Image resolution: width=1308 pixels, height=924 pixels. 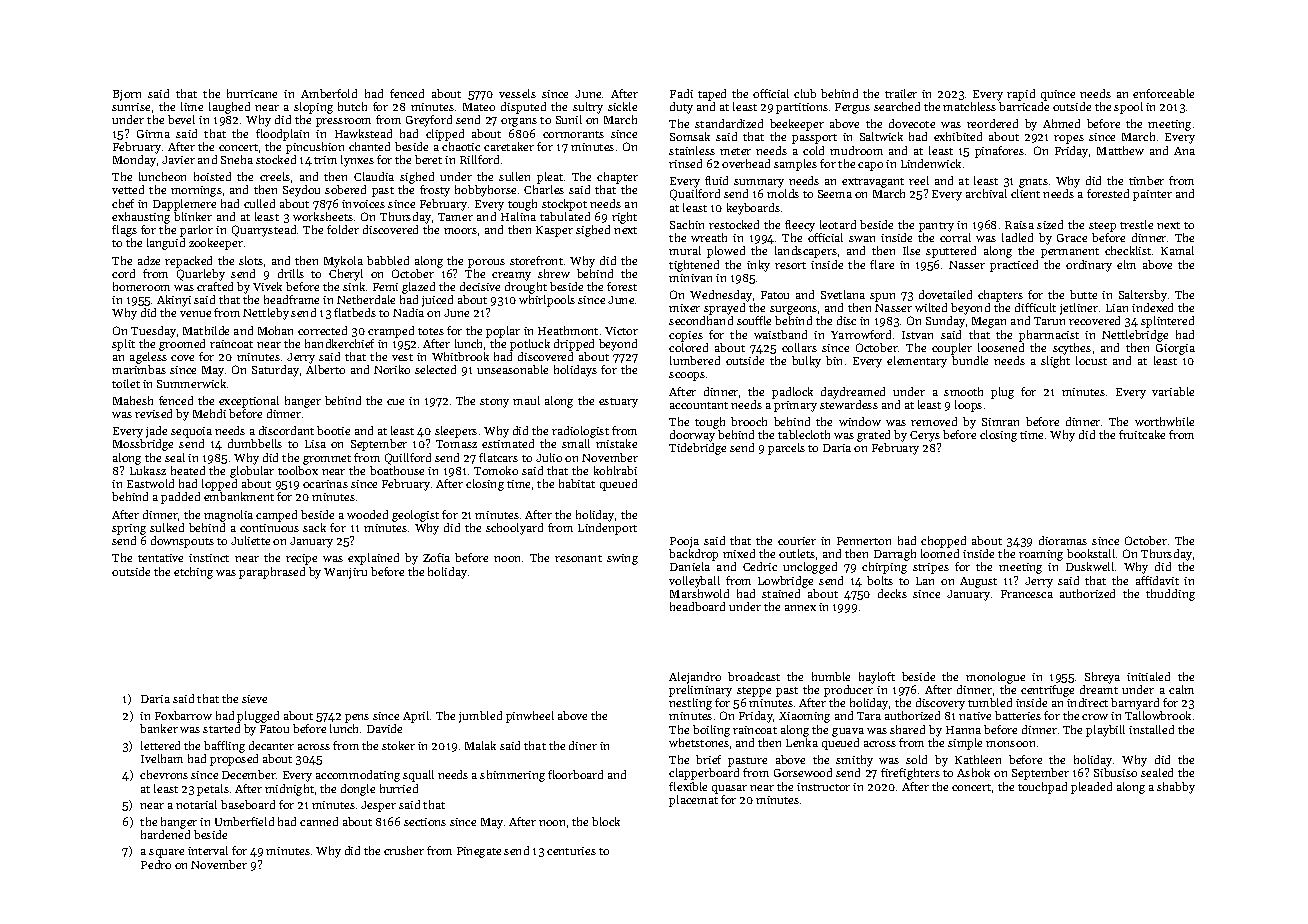 What do you see at coordinates (1089, 266) in the screenshot?
I see `ordinary` at bounding box center [1089, 266].
